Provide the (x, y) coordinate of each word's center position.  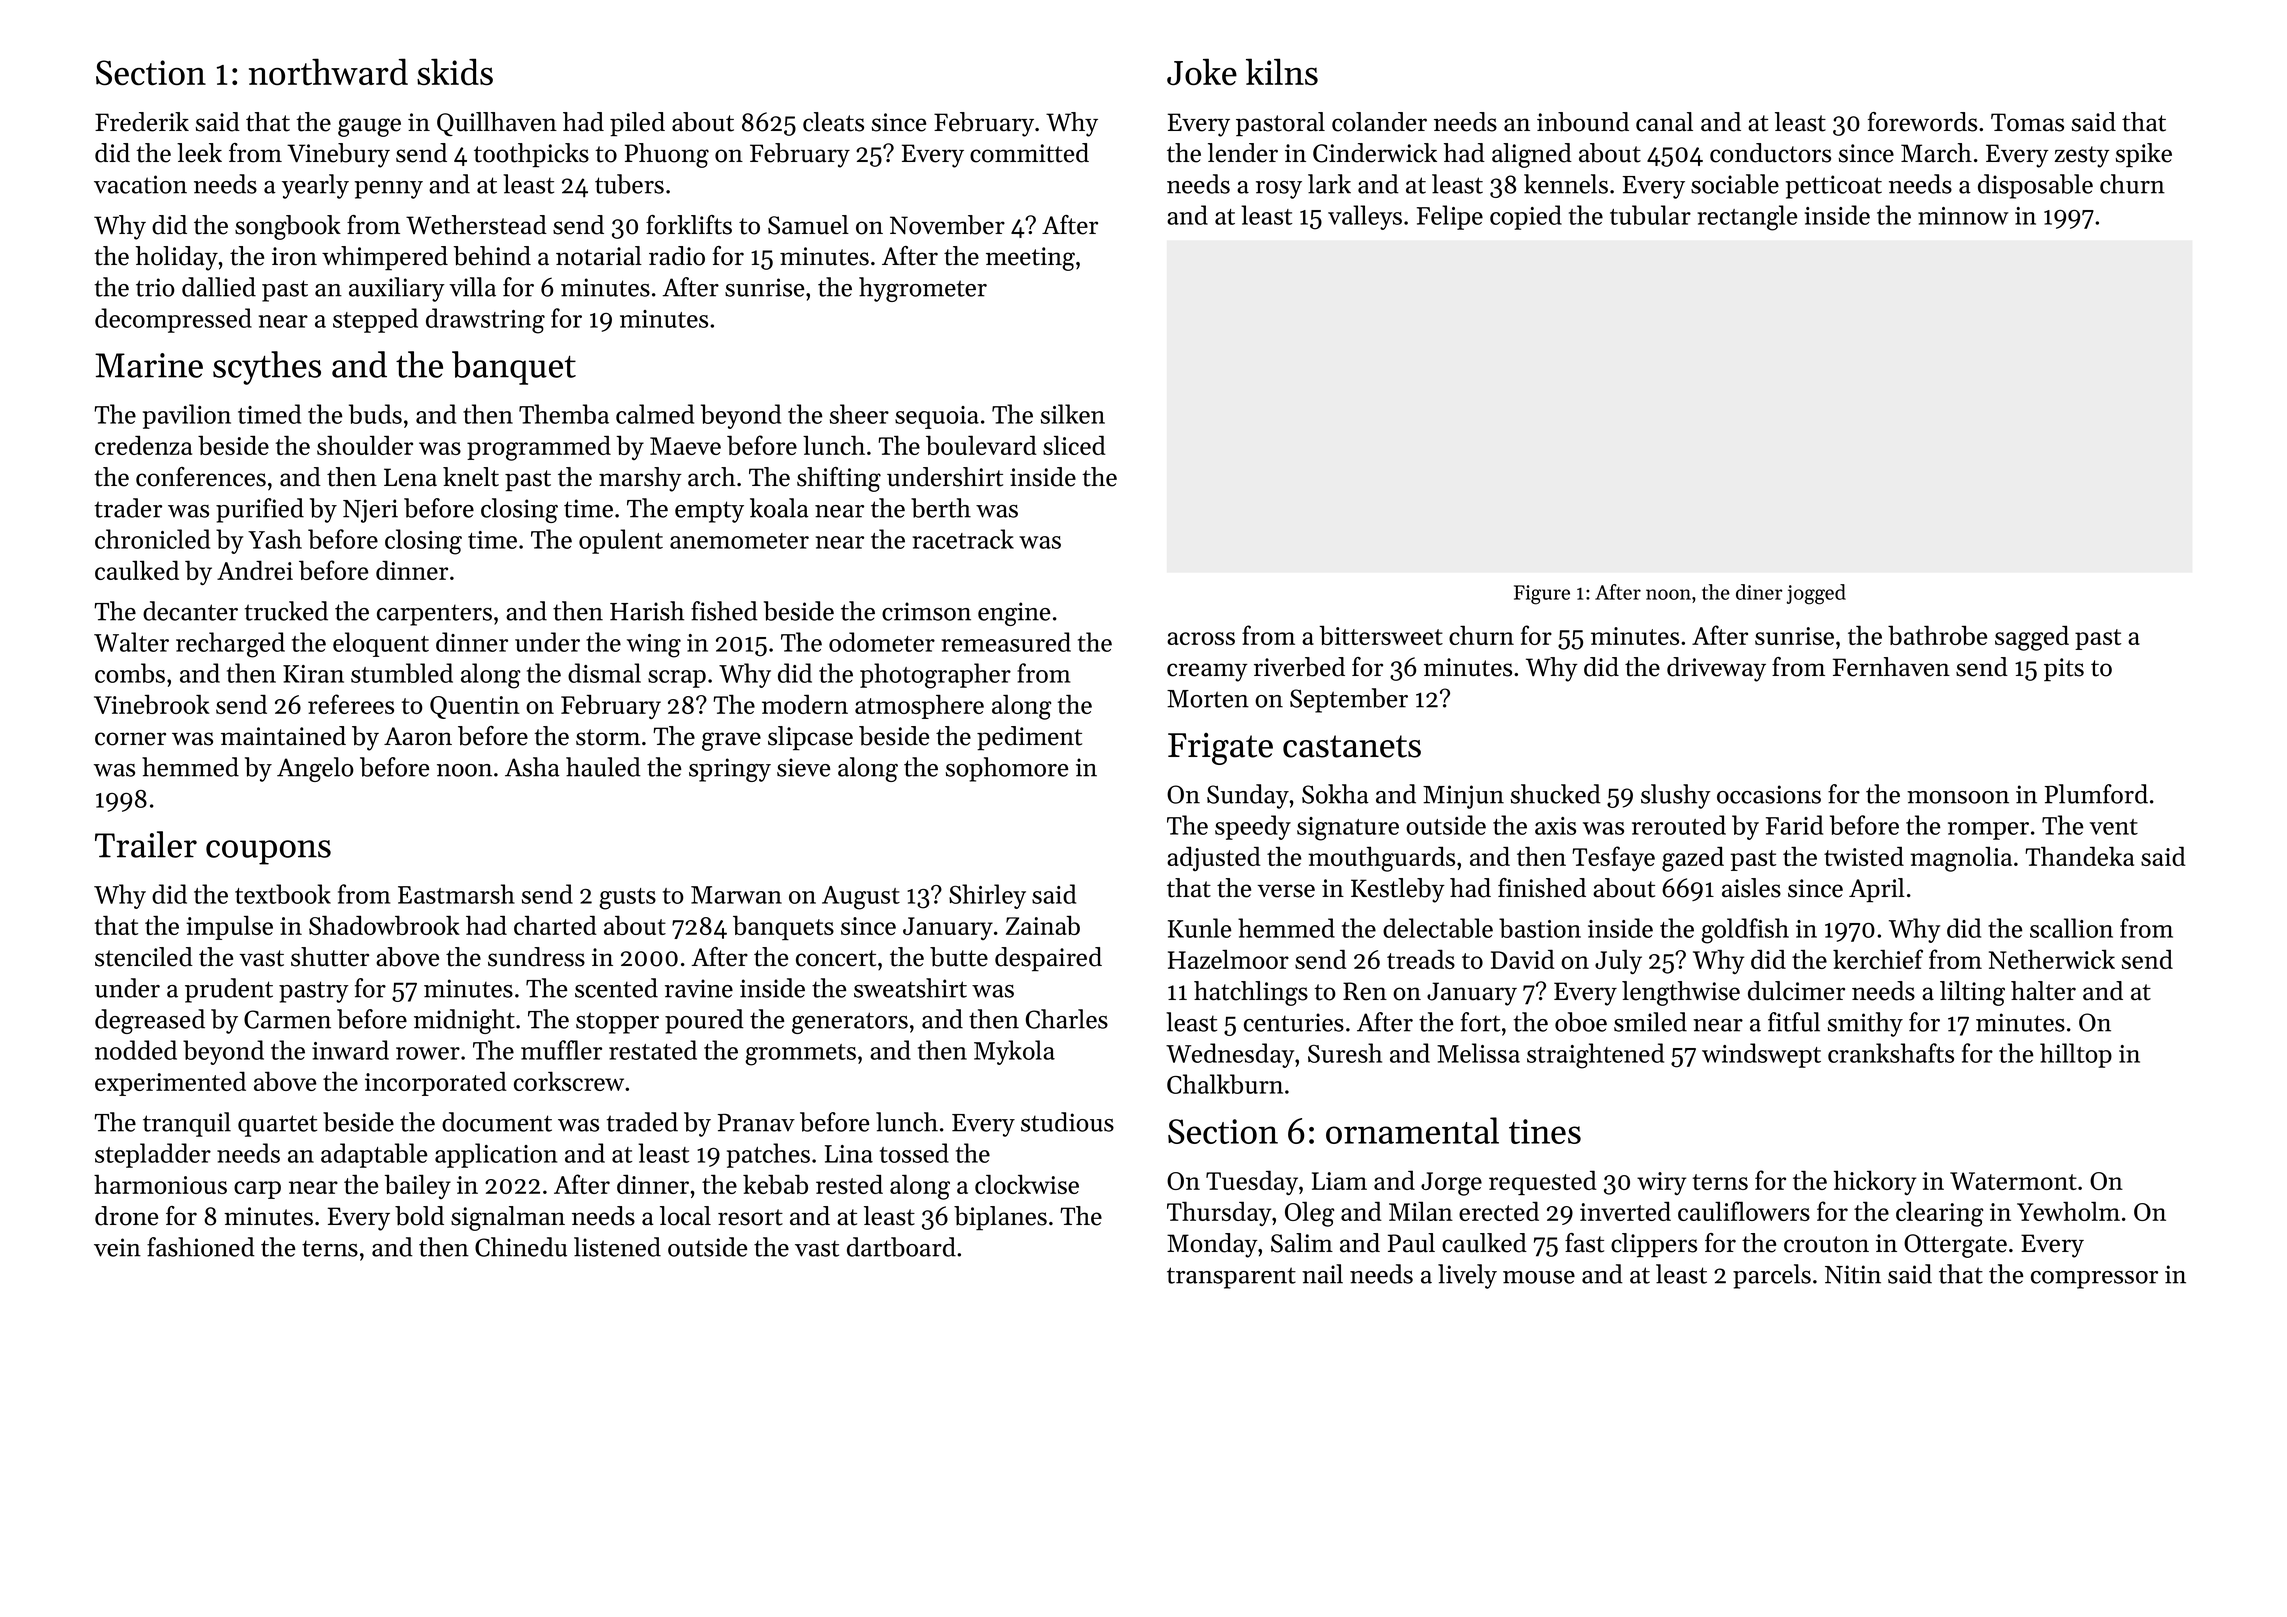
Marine (149, 365)
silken (1073, 414)
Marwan (736, 895)
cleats (833, 122)
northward (328, 71)
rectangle (1747, 218)
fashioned (201, 1247)
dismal (604, 673)
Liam (1339, 1181)
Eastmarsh (456, 894)
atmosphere (919, 706)
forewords (1922, 122)
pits (2064, 670)
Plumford (2096, 794)
